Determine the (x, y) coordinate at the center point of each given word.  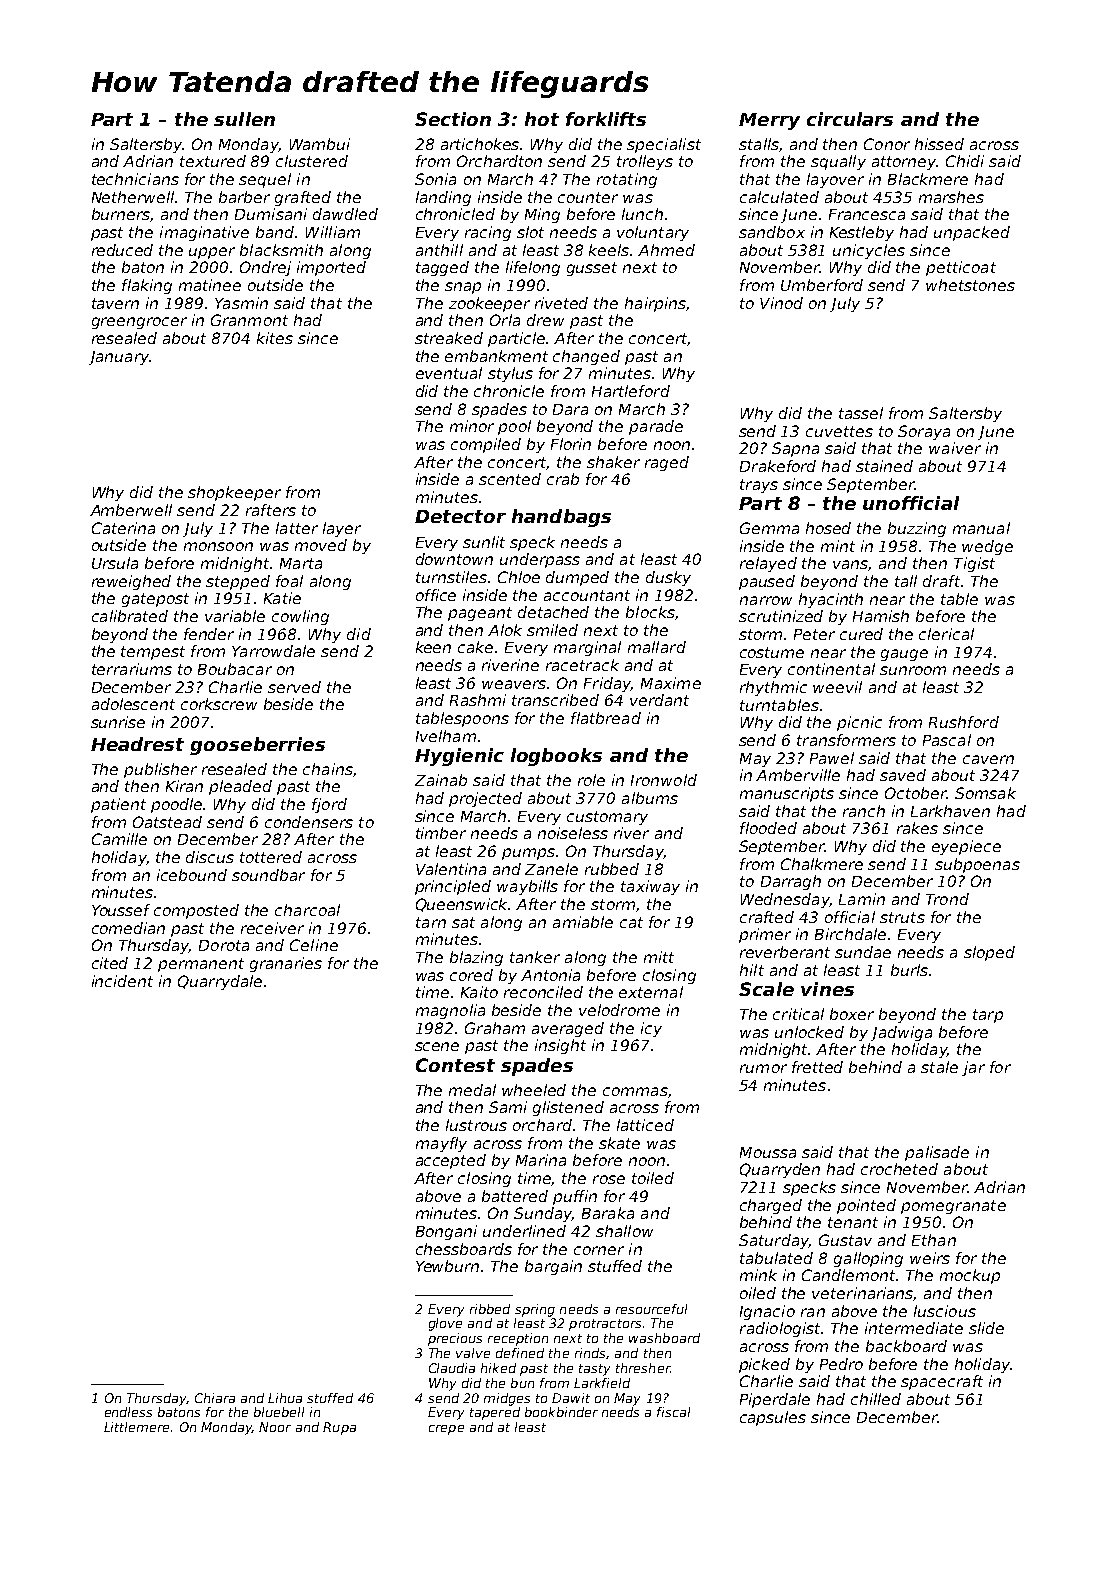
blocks (650, 612)
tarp (988, 1016)
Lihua (285, 1398)
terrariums (132, 669)
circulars (850, 119)
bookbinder (561, 1412)
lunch (642, 214)
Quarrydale (220, 982)
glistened (568, 1108)
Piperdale (775, 1400)
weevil (837, 687)
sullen (244, 119)
